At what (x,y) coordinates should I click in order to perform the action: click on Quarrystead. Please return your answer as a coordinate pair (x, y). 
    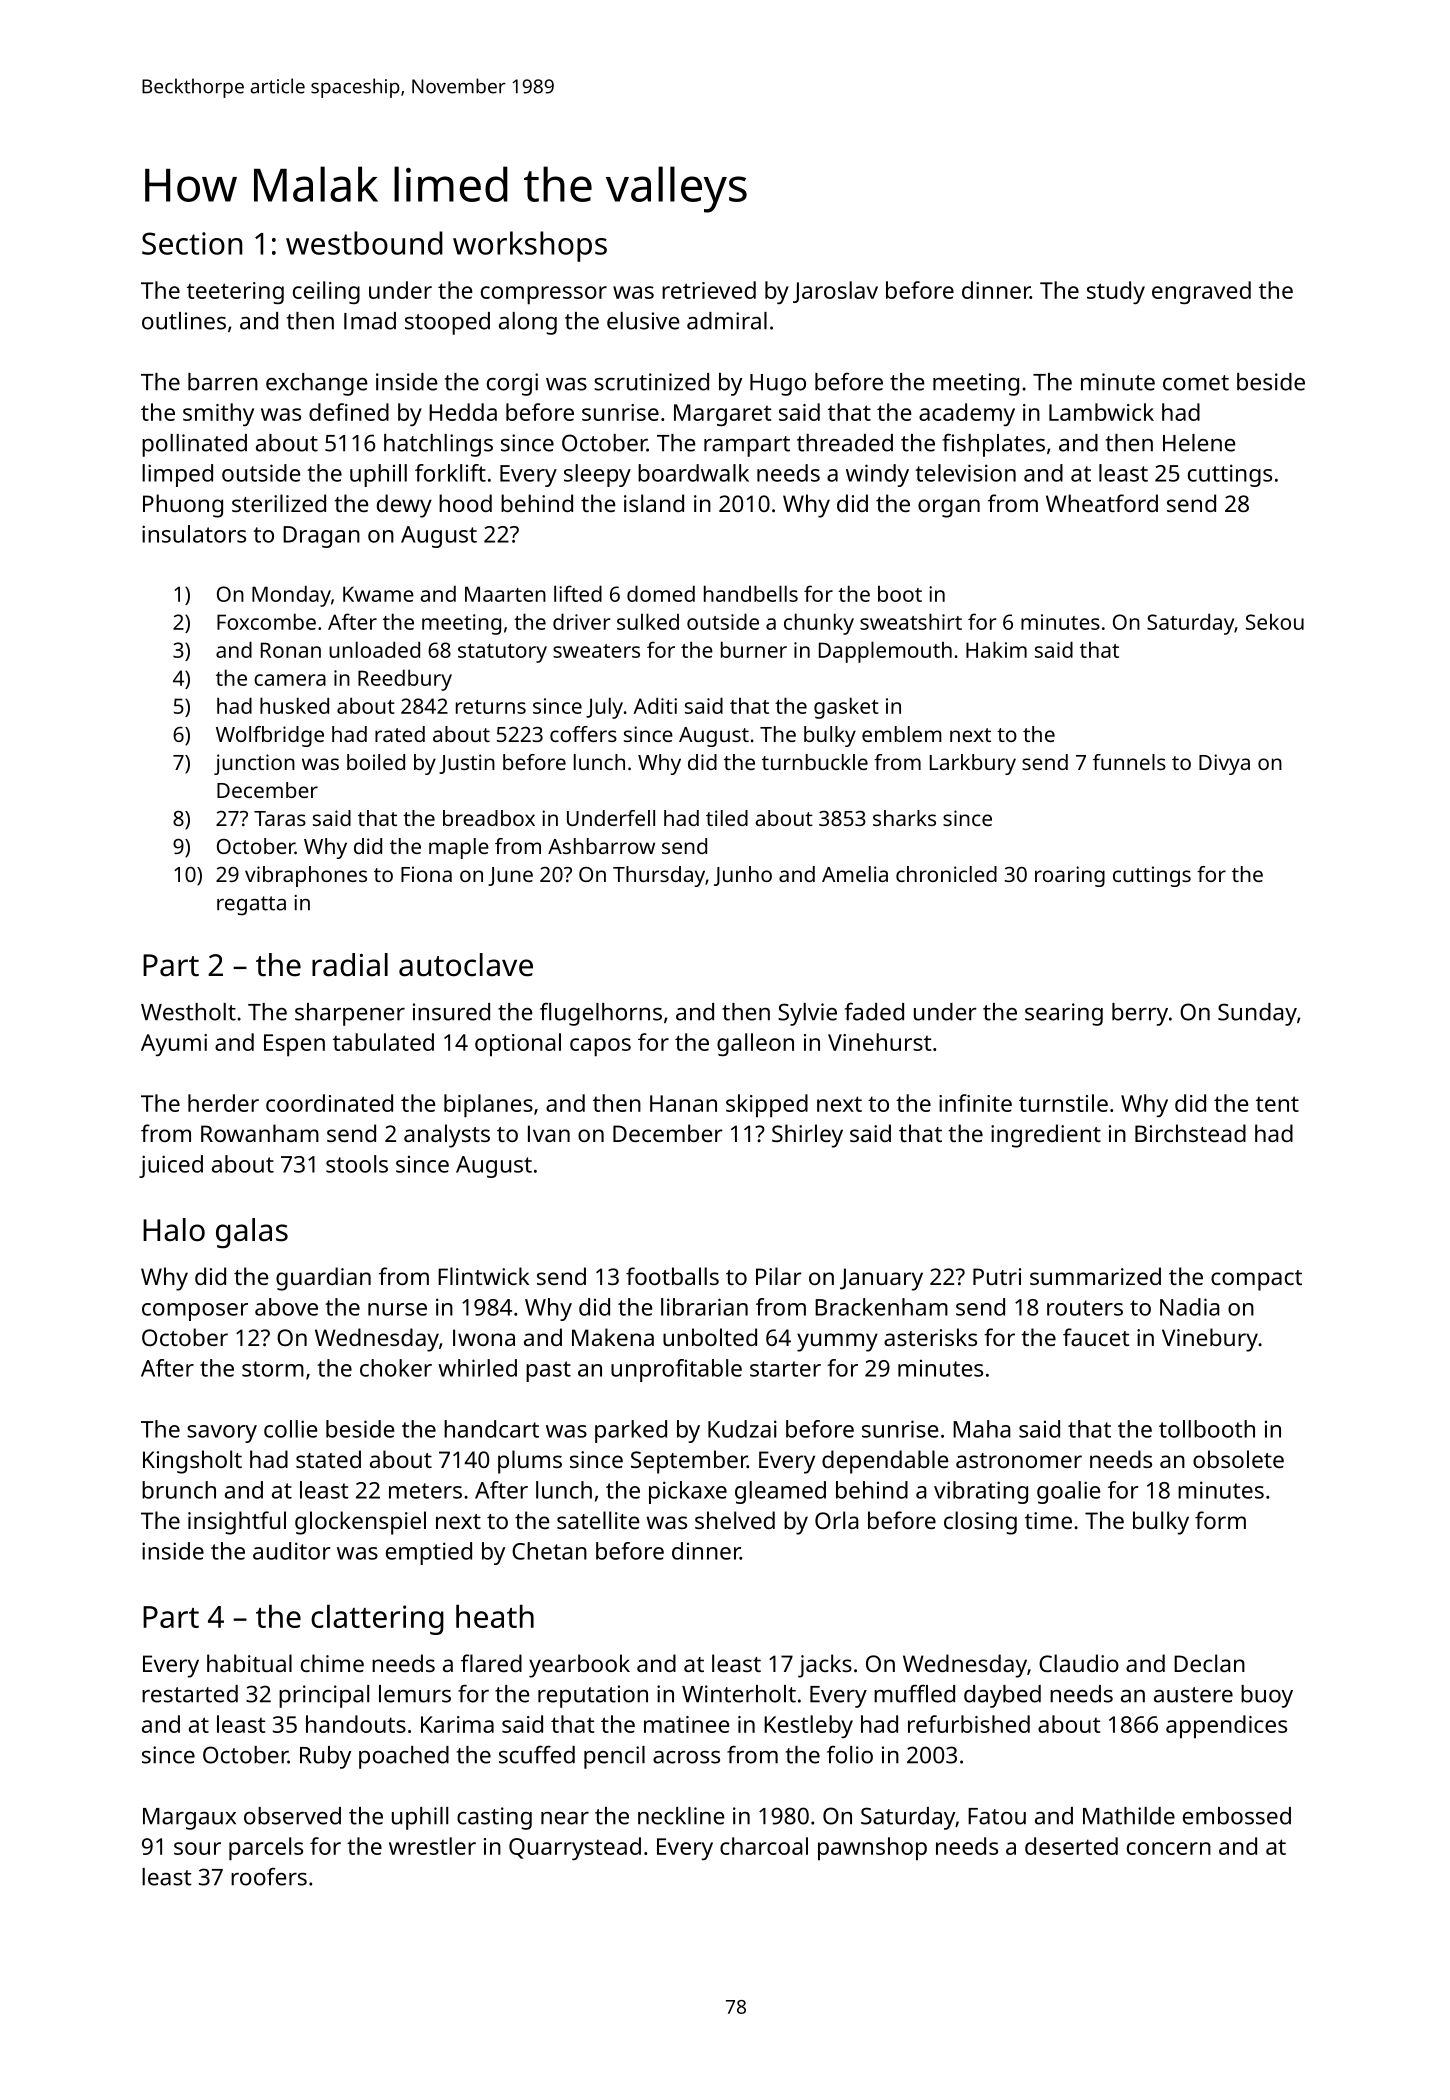
    Looking at the image, I should click on (575, 1848).
